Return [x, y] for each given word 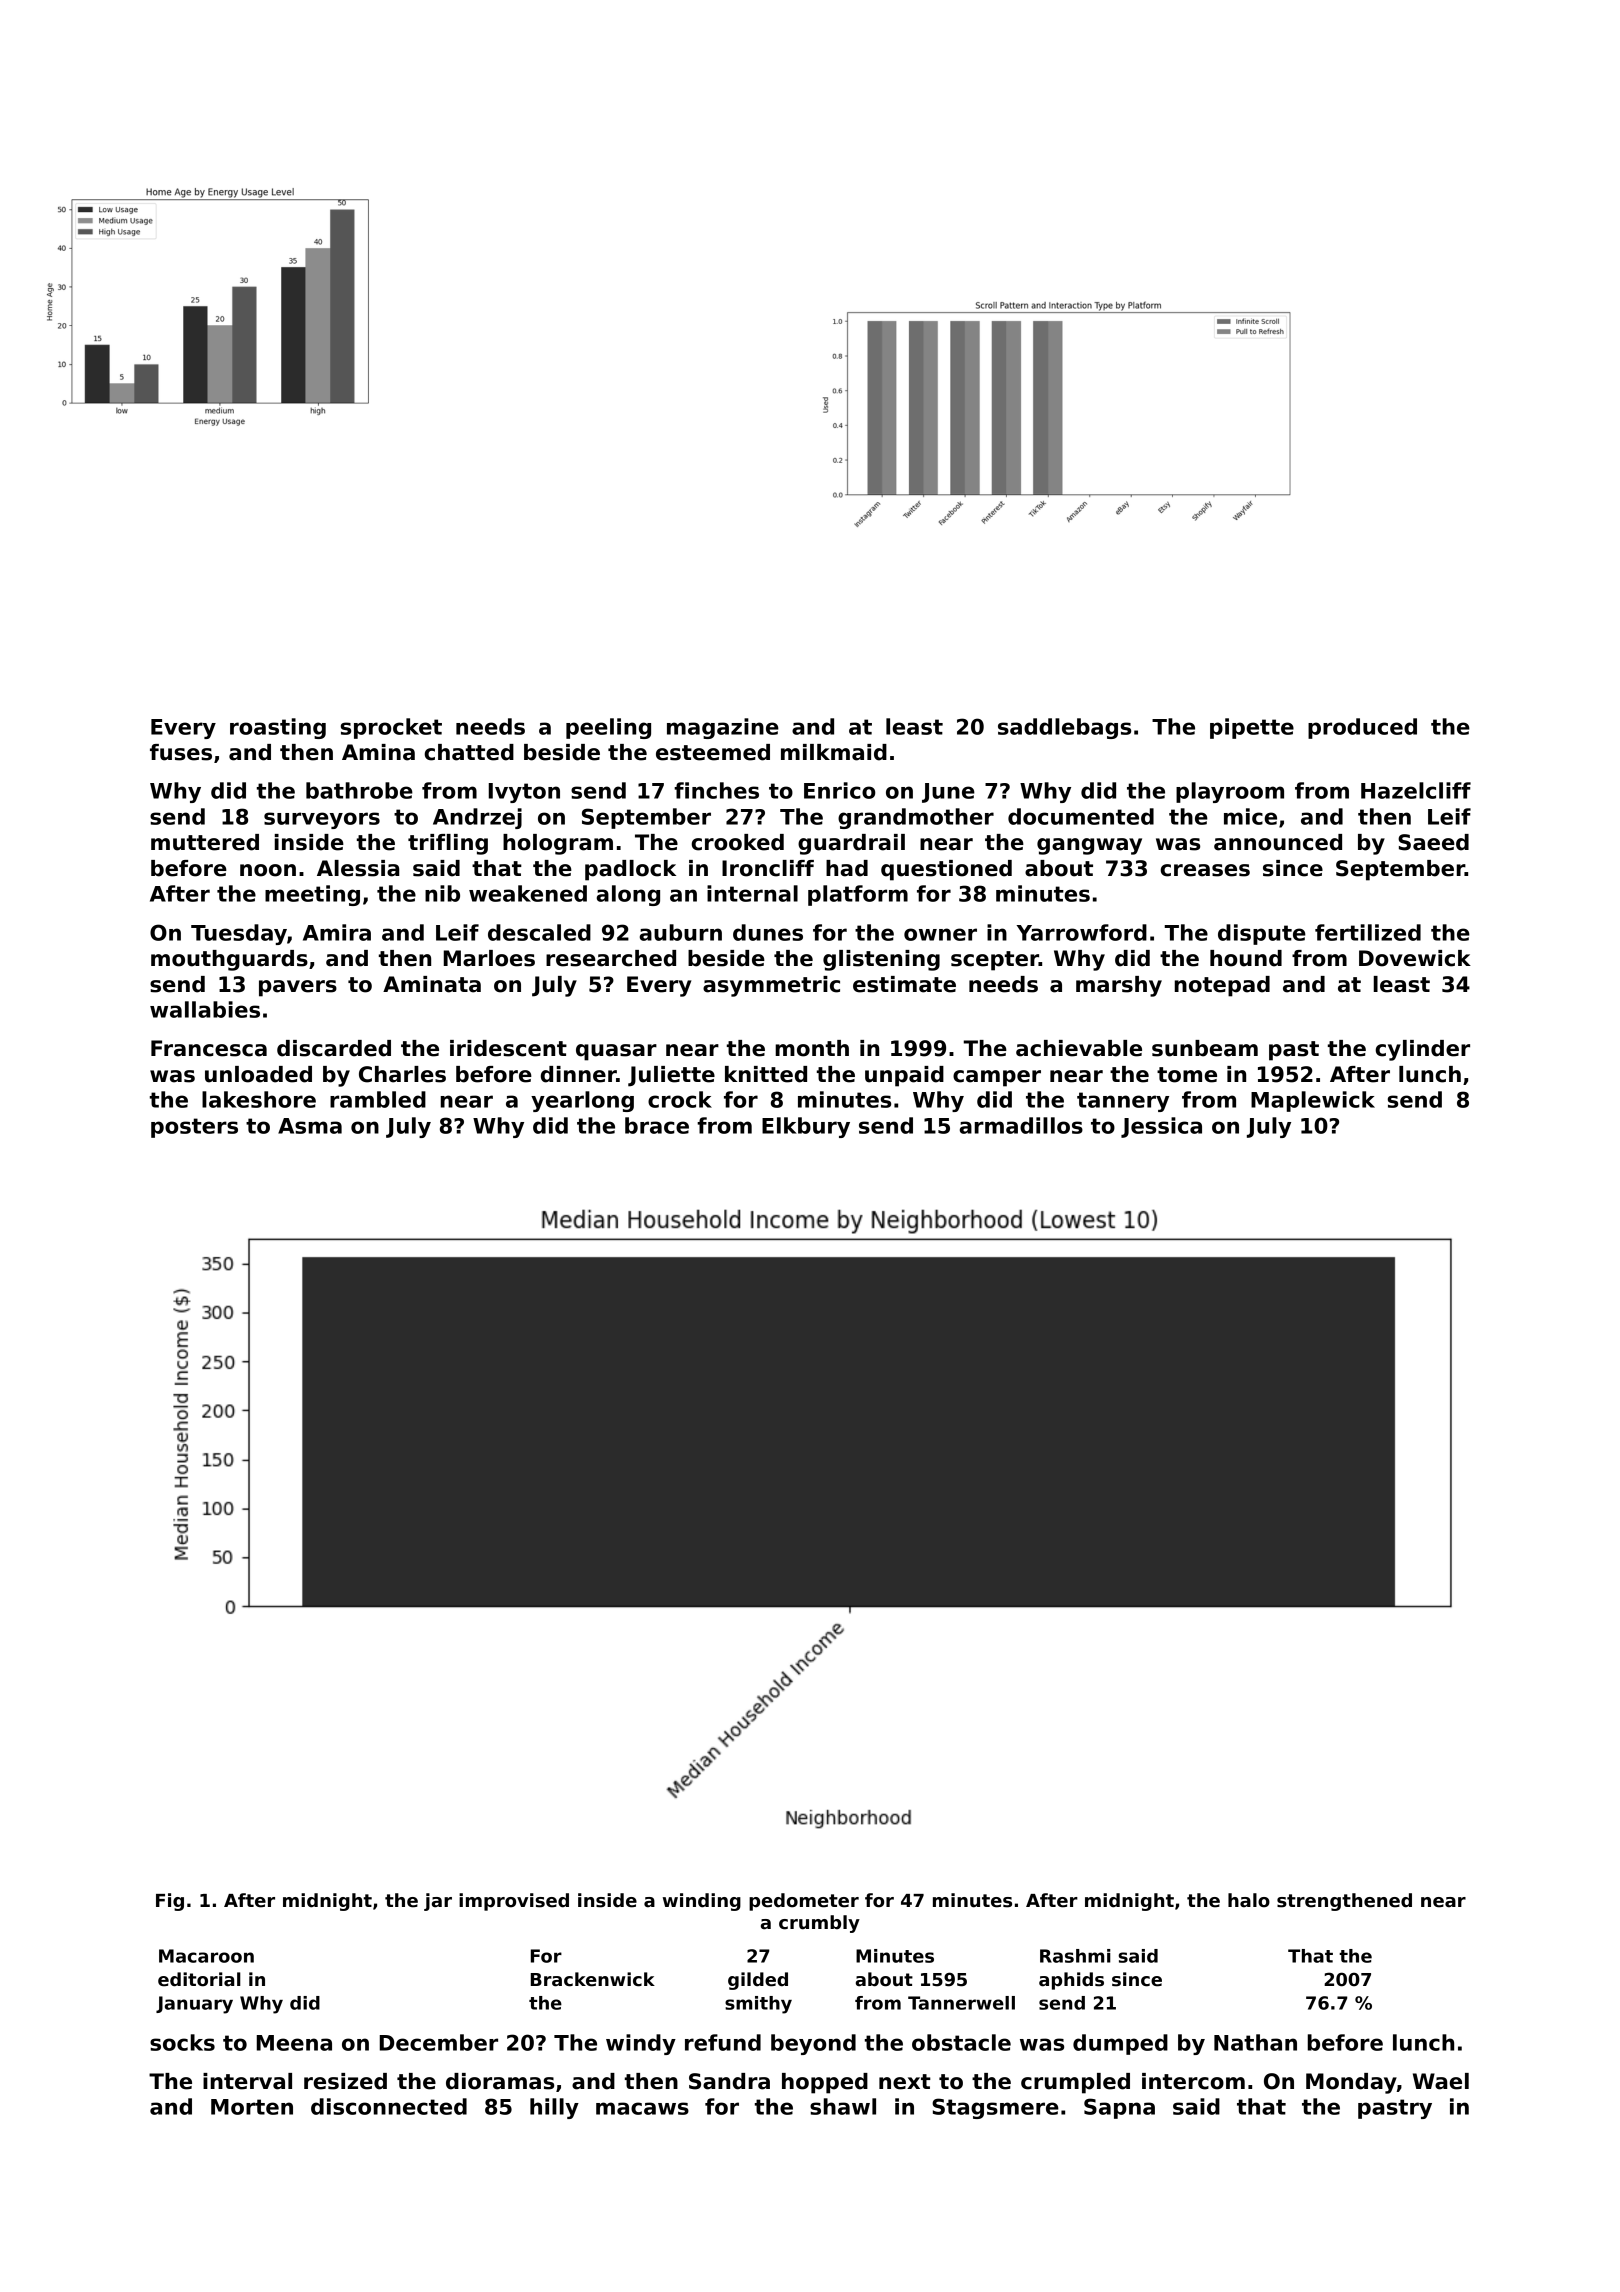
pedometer [804, 1902]
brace [657, 1125]
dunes [768, 932]
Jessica [1161, 1127]
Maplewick [1313, 1101]
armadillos [1021, 1125]
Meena [294, 2043]
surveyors [322, 820]
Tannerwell [961, 2003]
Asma [310, 1126]
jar [438, 1902]
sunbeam [1205, 1048]
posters [194, 1128]
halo [1249, 1900]
